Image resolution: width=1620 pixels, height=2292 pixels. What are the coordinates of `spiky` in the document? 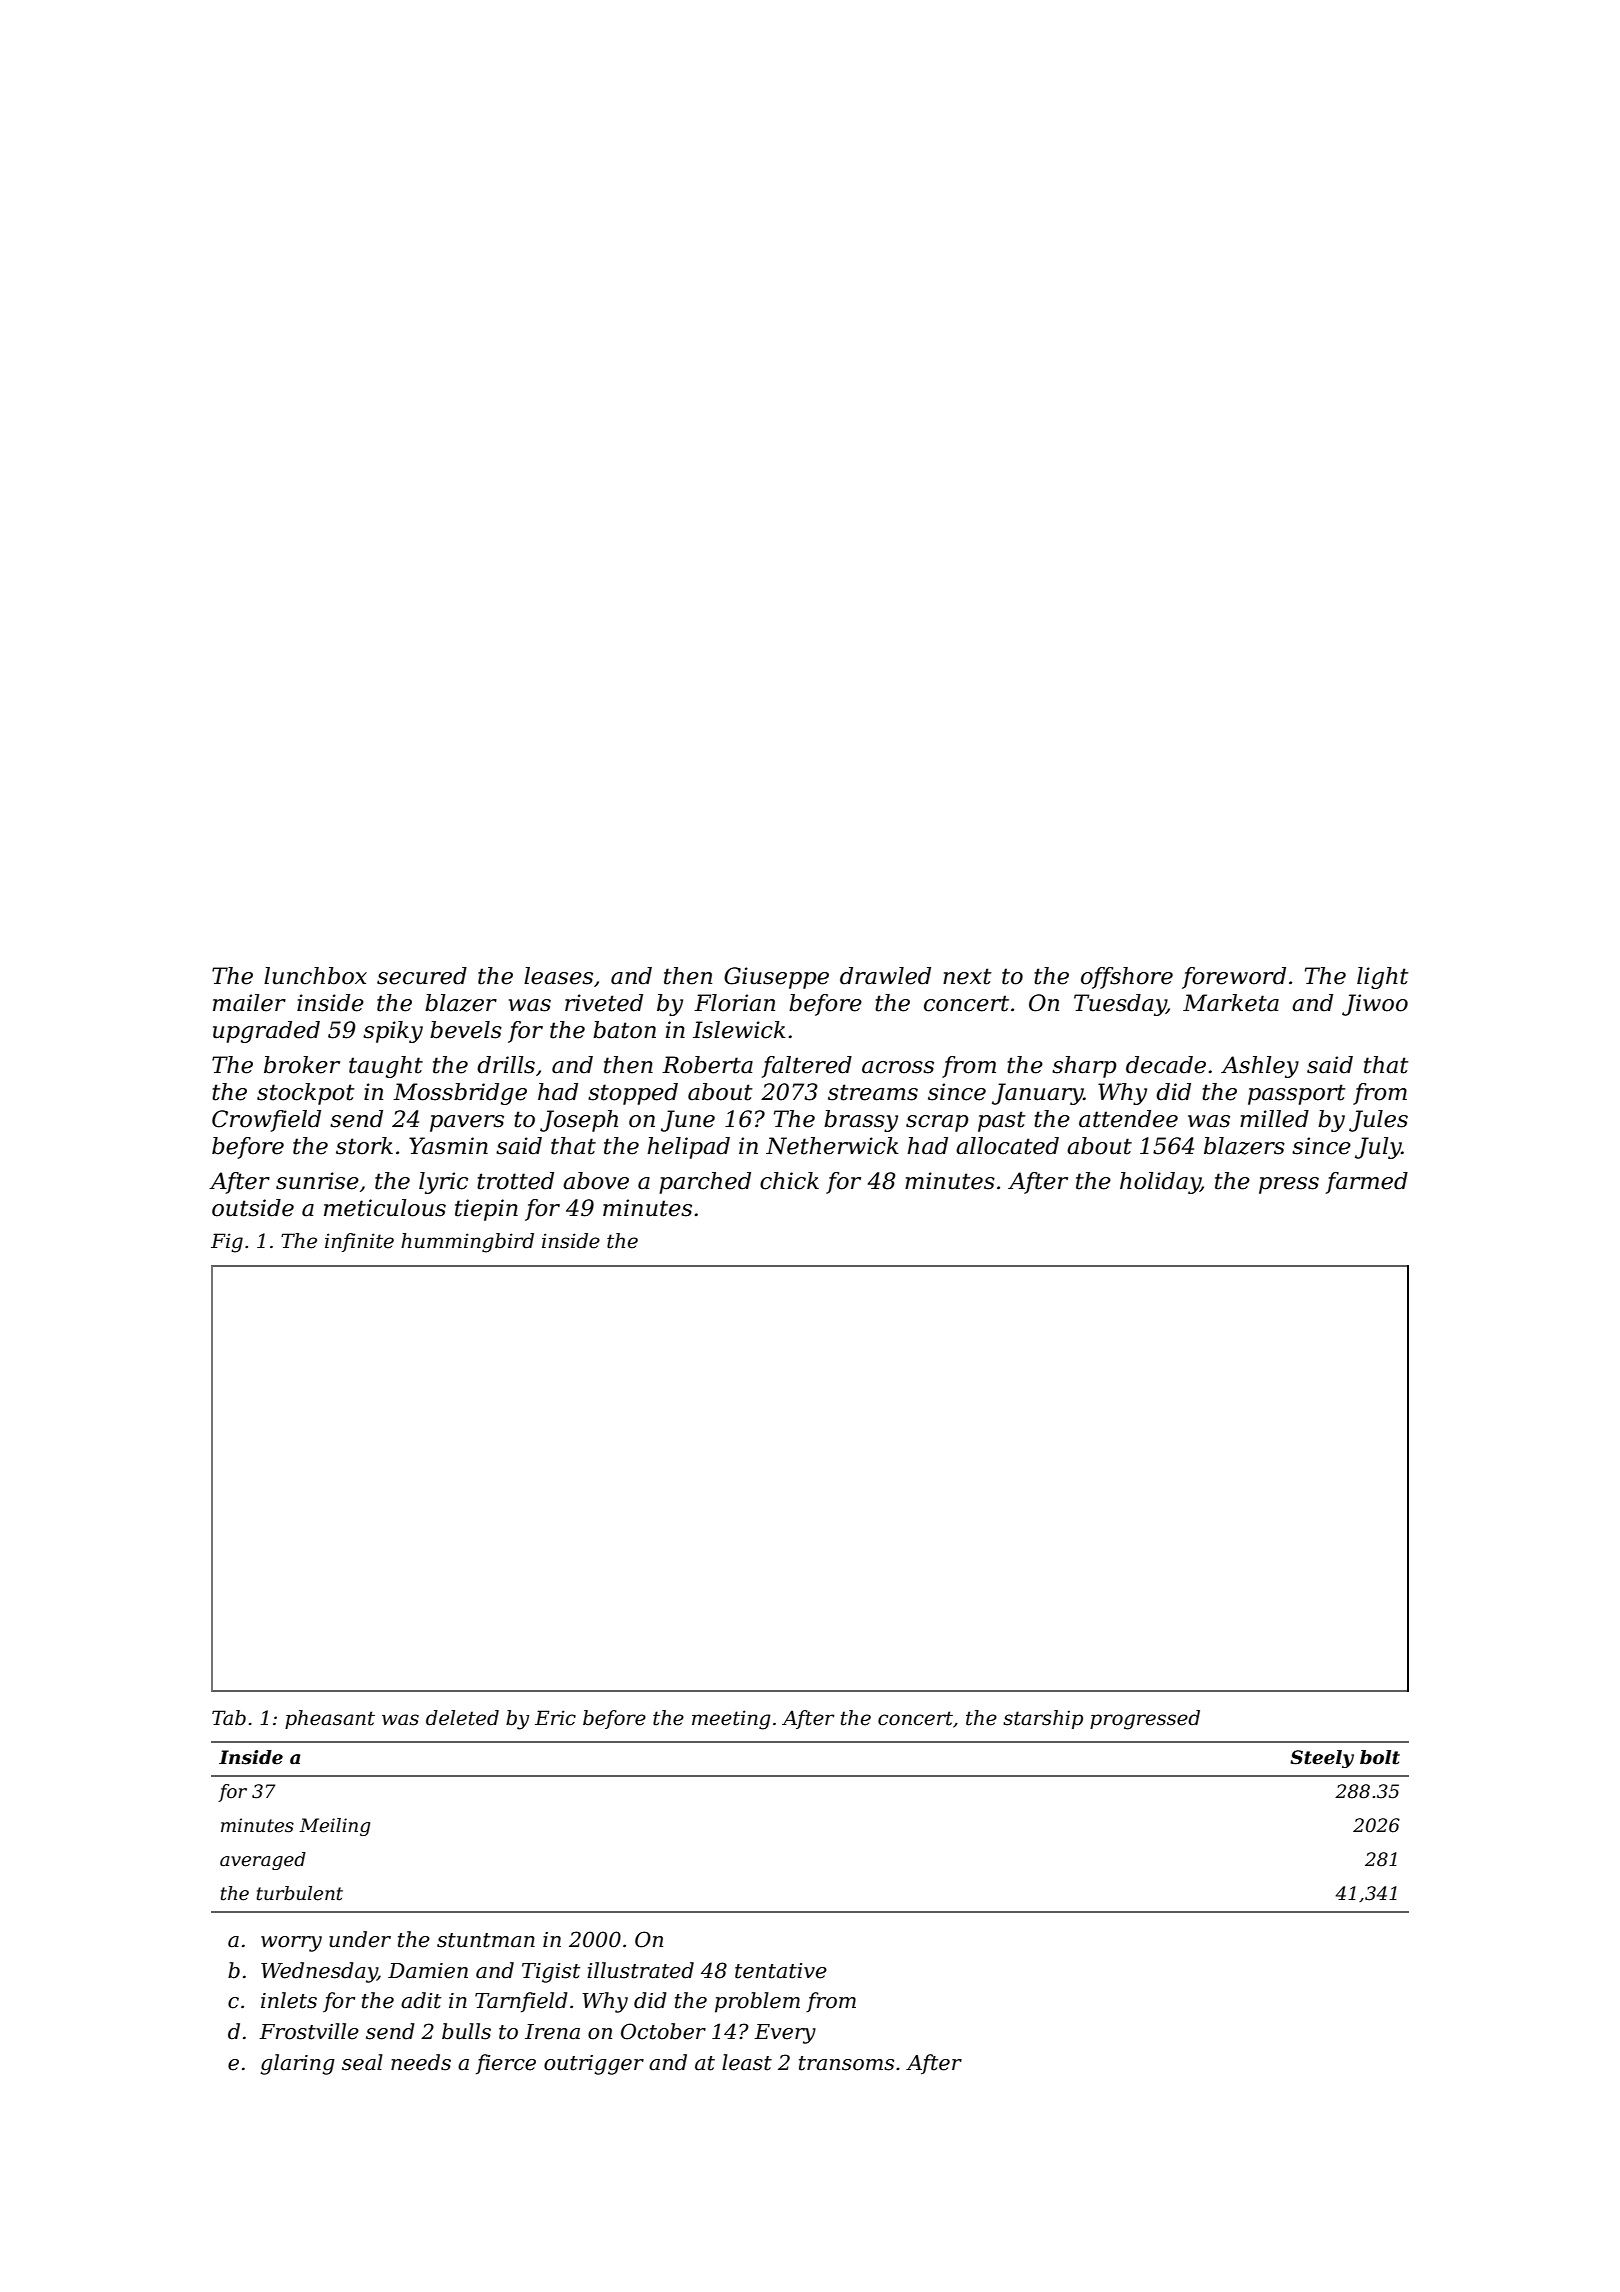 It's located at (393, 1032).
